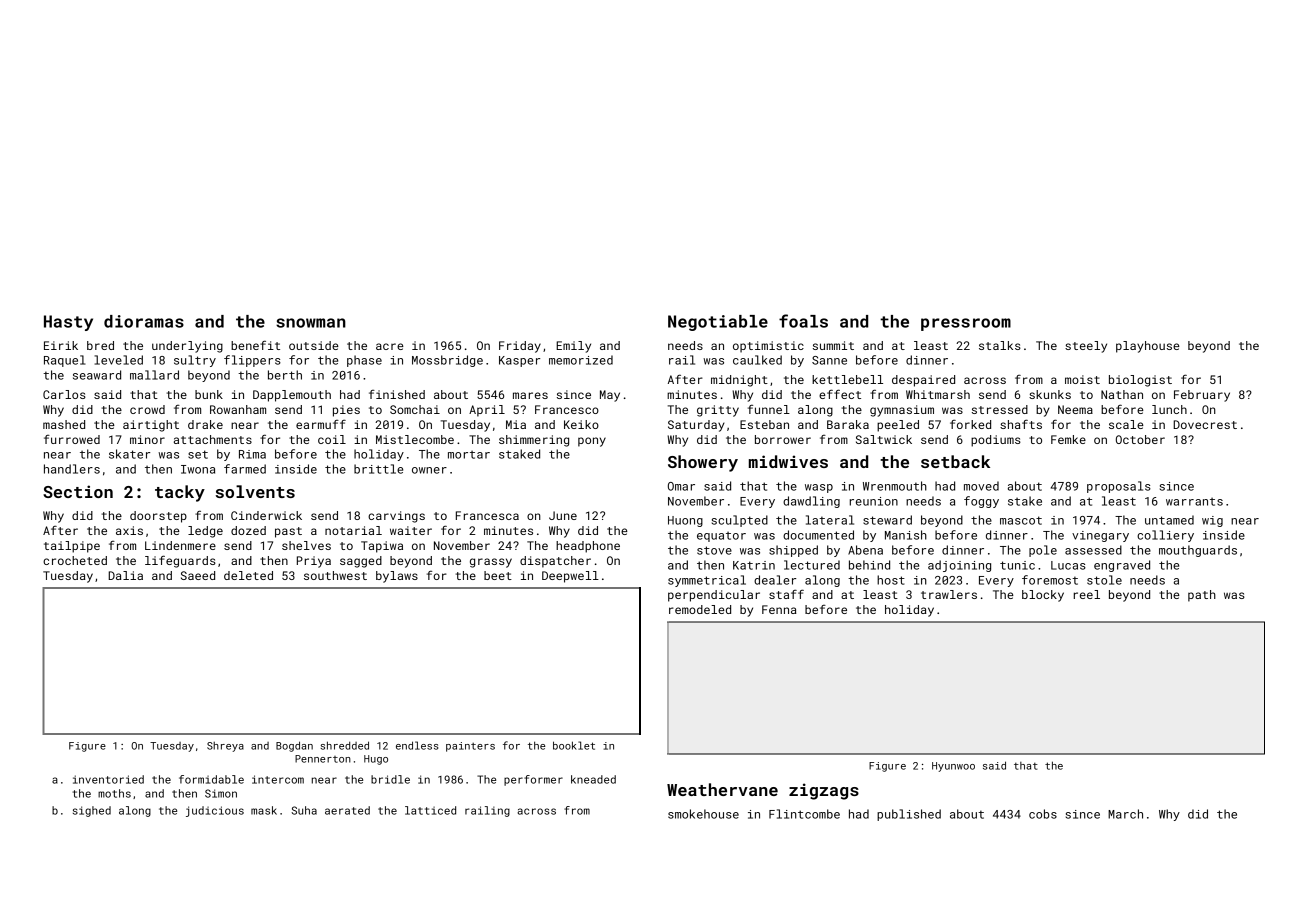 Image resolution: width=1308 pixels, height=924 pixels. I want to click on foals, so click(803, 321).
